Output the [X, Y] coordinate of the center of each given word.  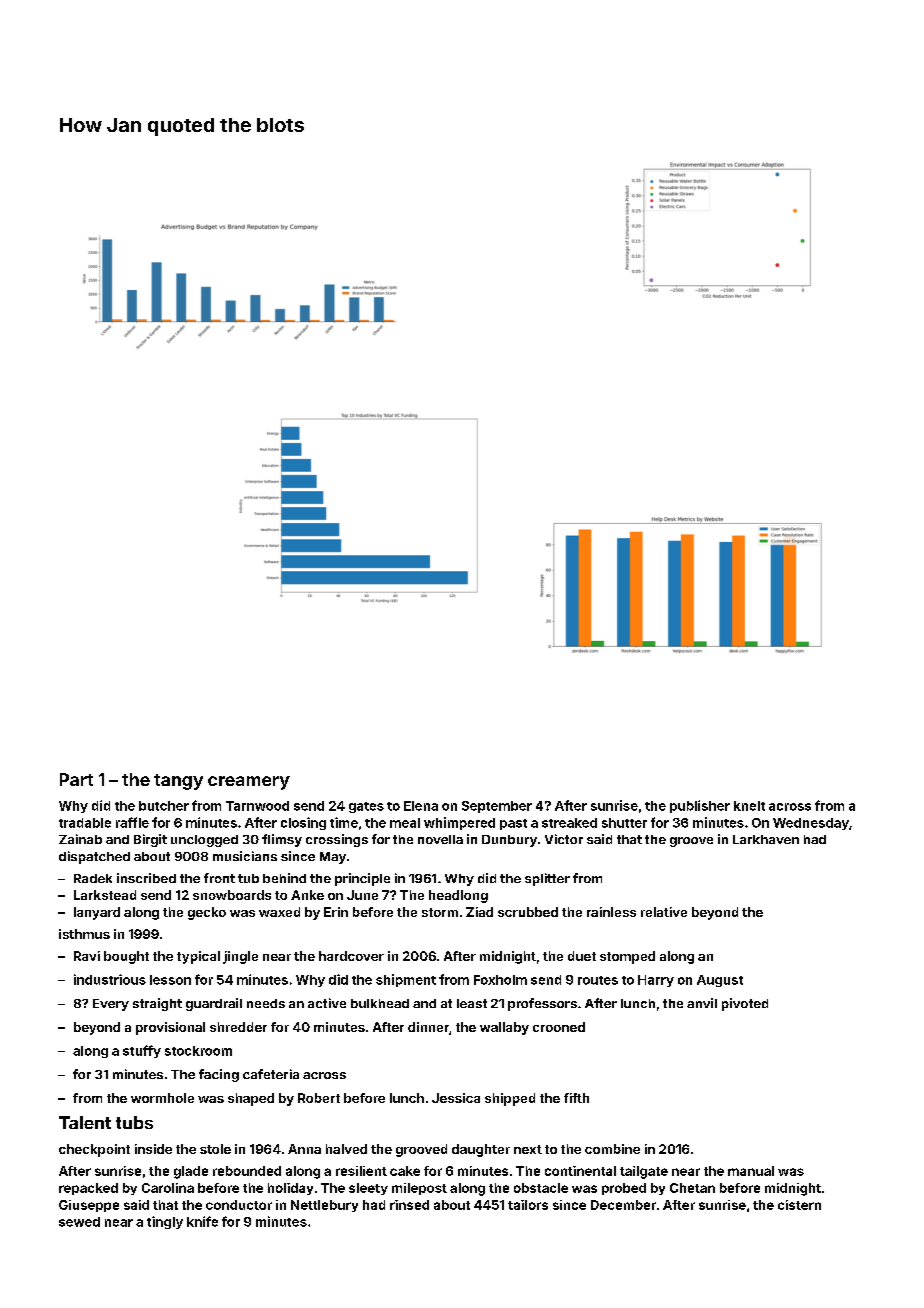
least [472, 1003]
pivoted [745, 1004]
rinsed [409, 1205]
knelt [749, 806]
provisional [170, 1028]
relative [664, 912]
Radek [93, 878]
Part [76, 779]
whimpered [459, 823]
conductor [239, 1205]
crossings [337, 840]
